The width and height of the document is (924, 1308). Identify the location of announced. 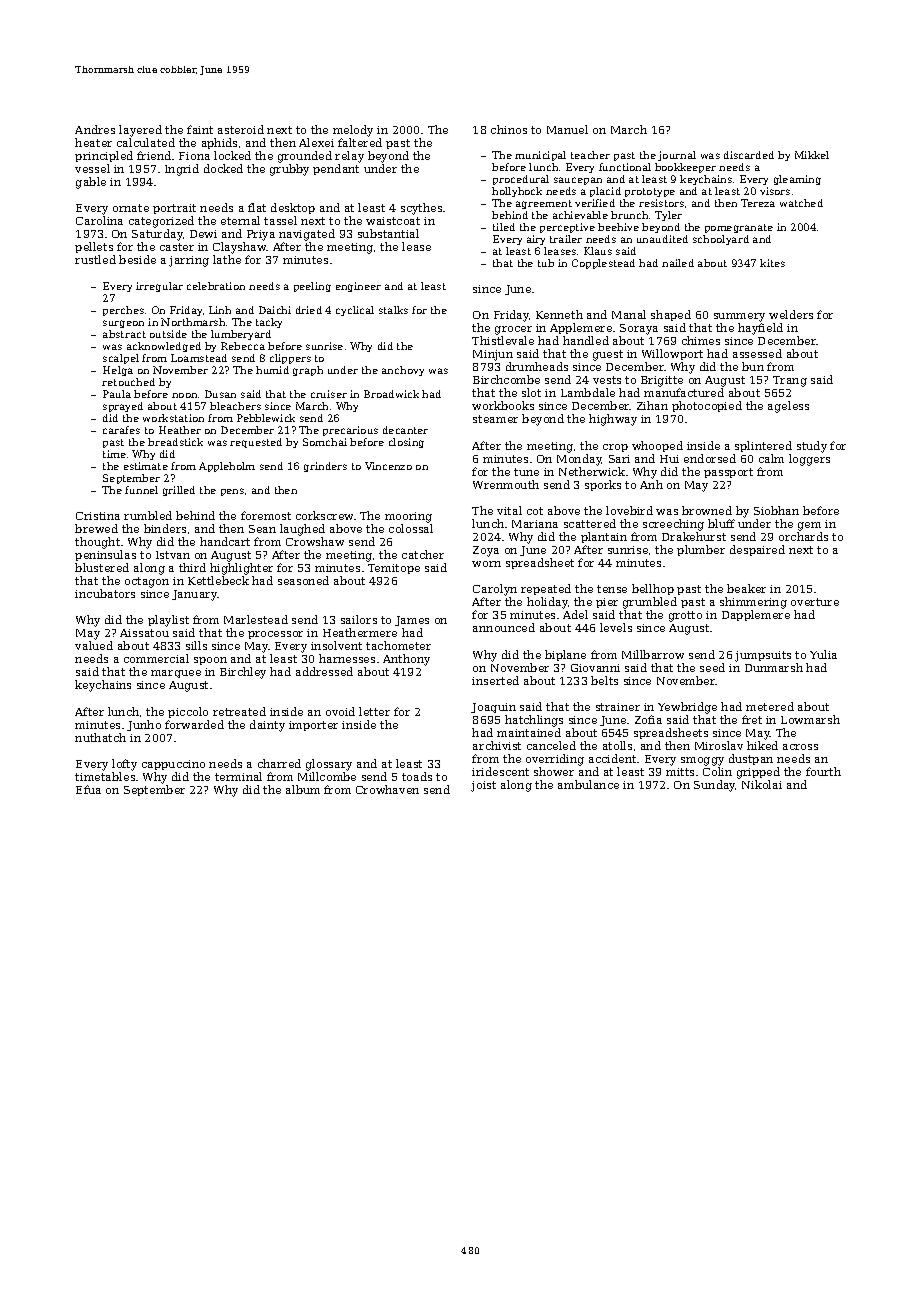
(504, 627).
